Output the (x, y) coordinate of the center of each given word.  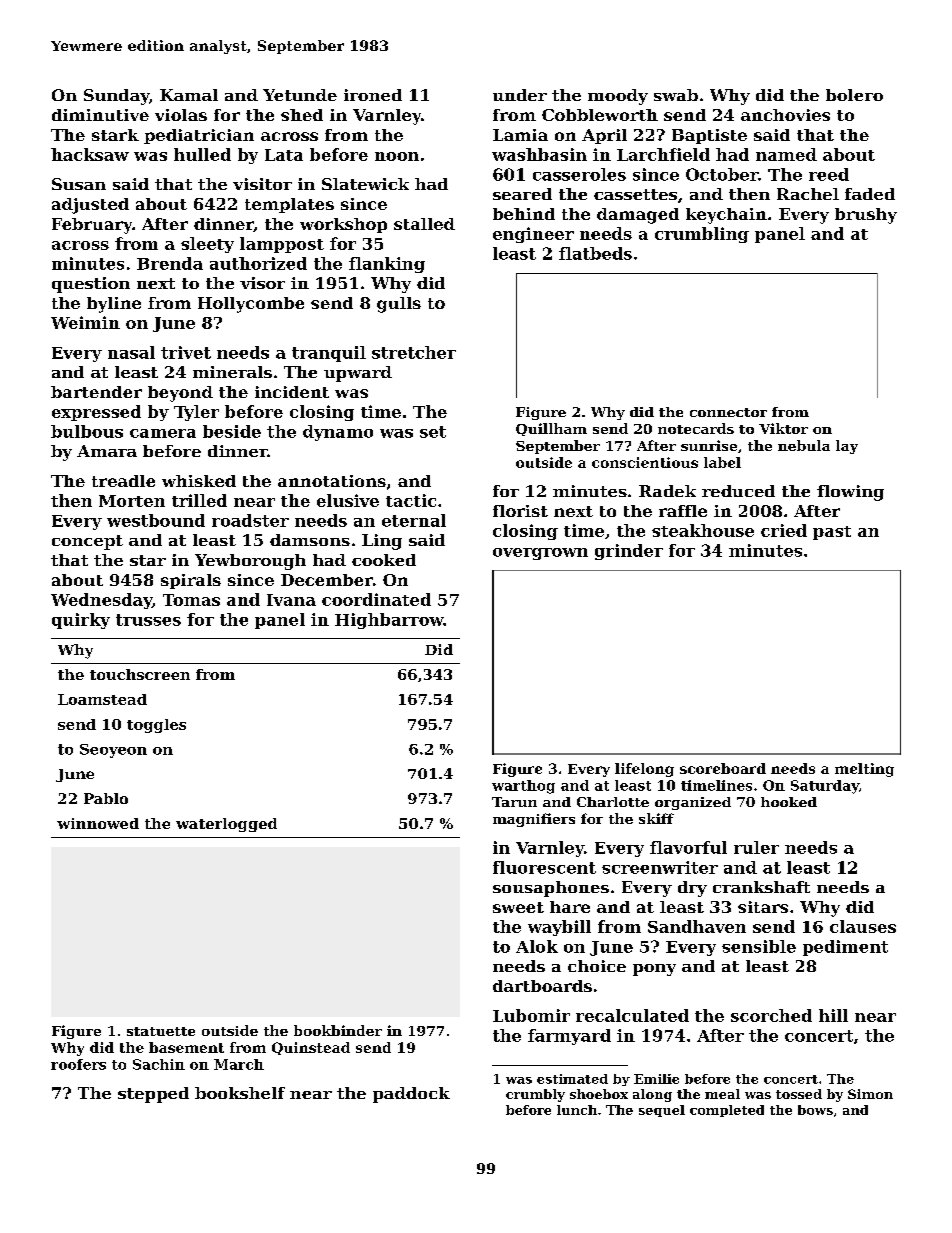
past (832, 533)
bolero (854, 95)
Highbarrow (389, 621)
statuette (161, 1031)
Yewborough (250, 562)
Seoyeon (113, 751)
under (520, 95)
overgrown (540, 554)
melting (864, 770)
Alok (537, 946)
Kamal (189, 95)
